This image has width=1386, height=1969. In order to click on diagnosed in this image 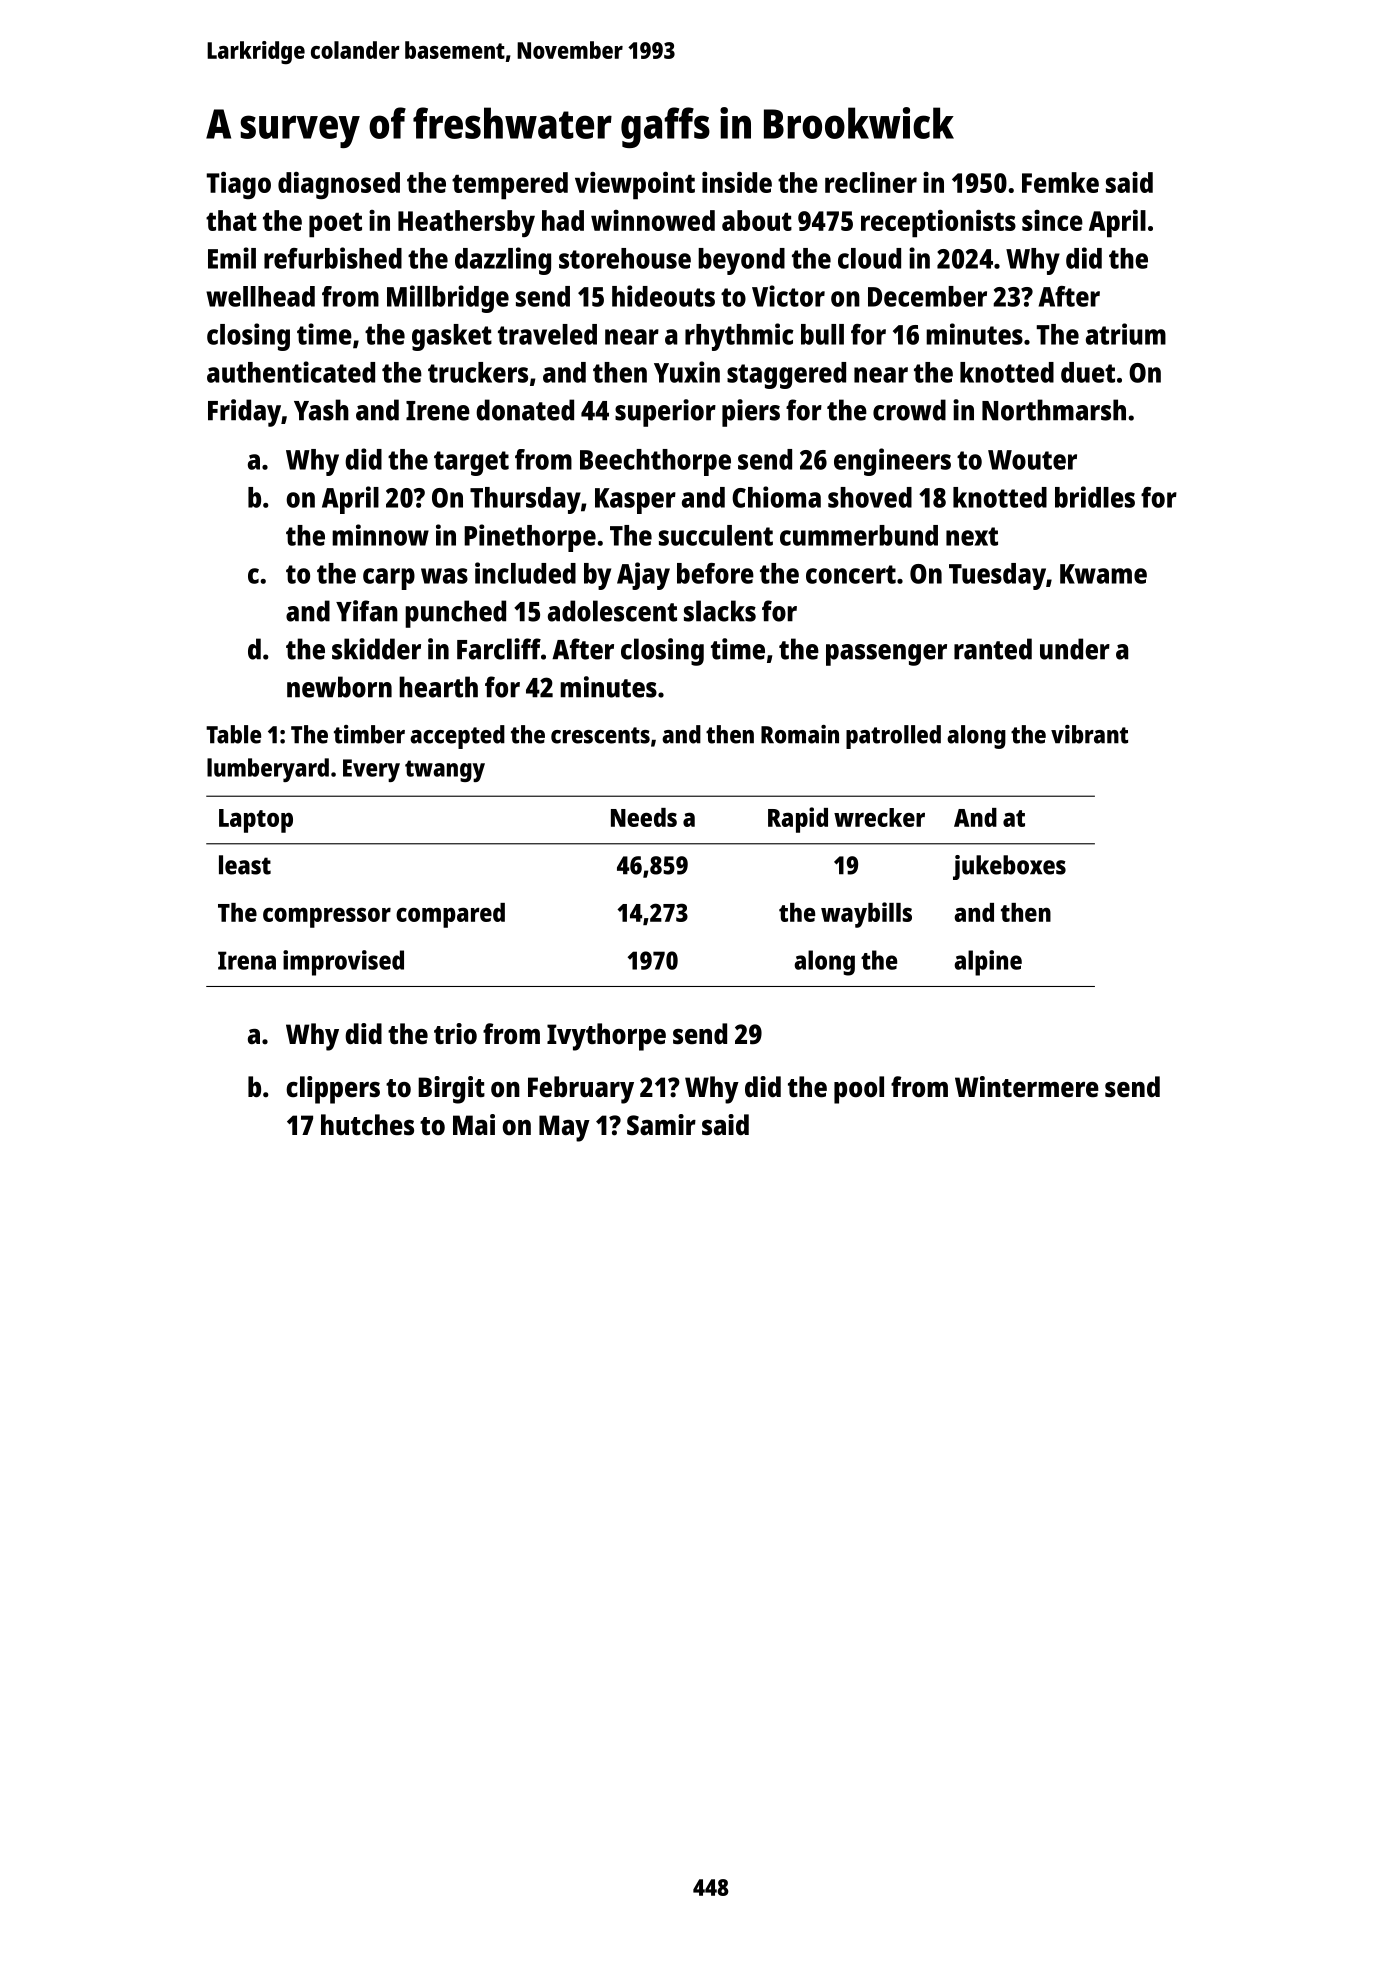, I will do `click(339, 185)`.
